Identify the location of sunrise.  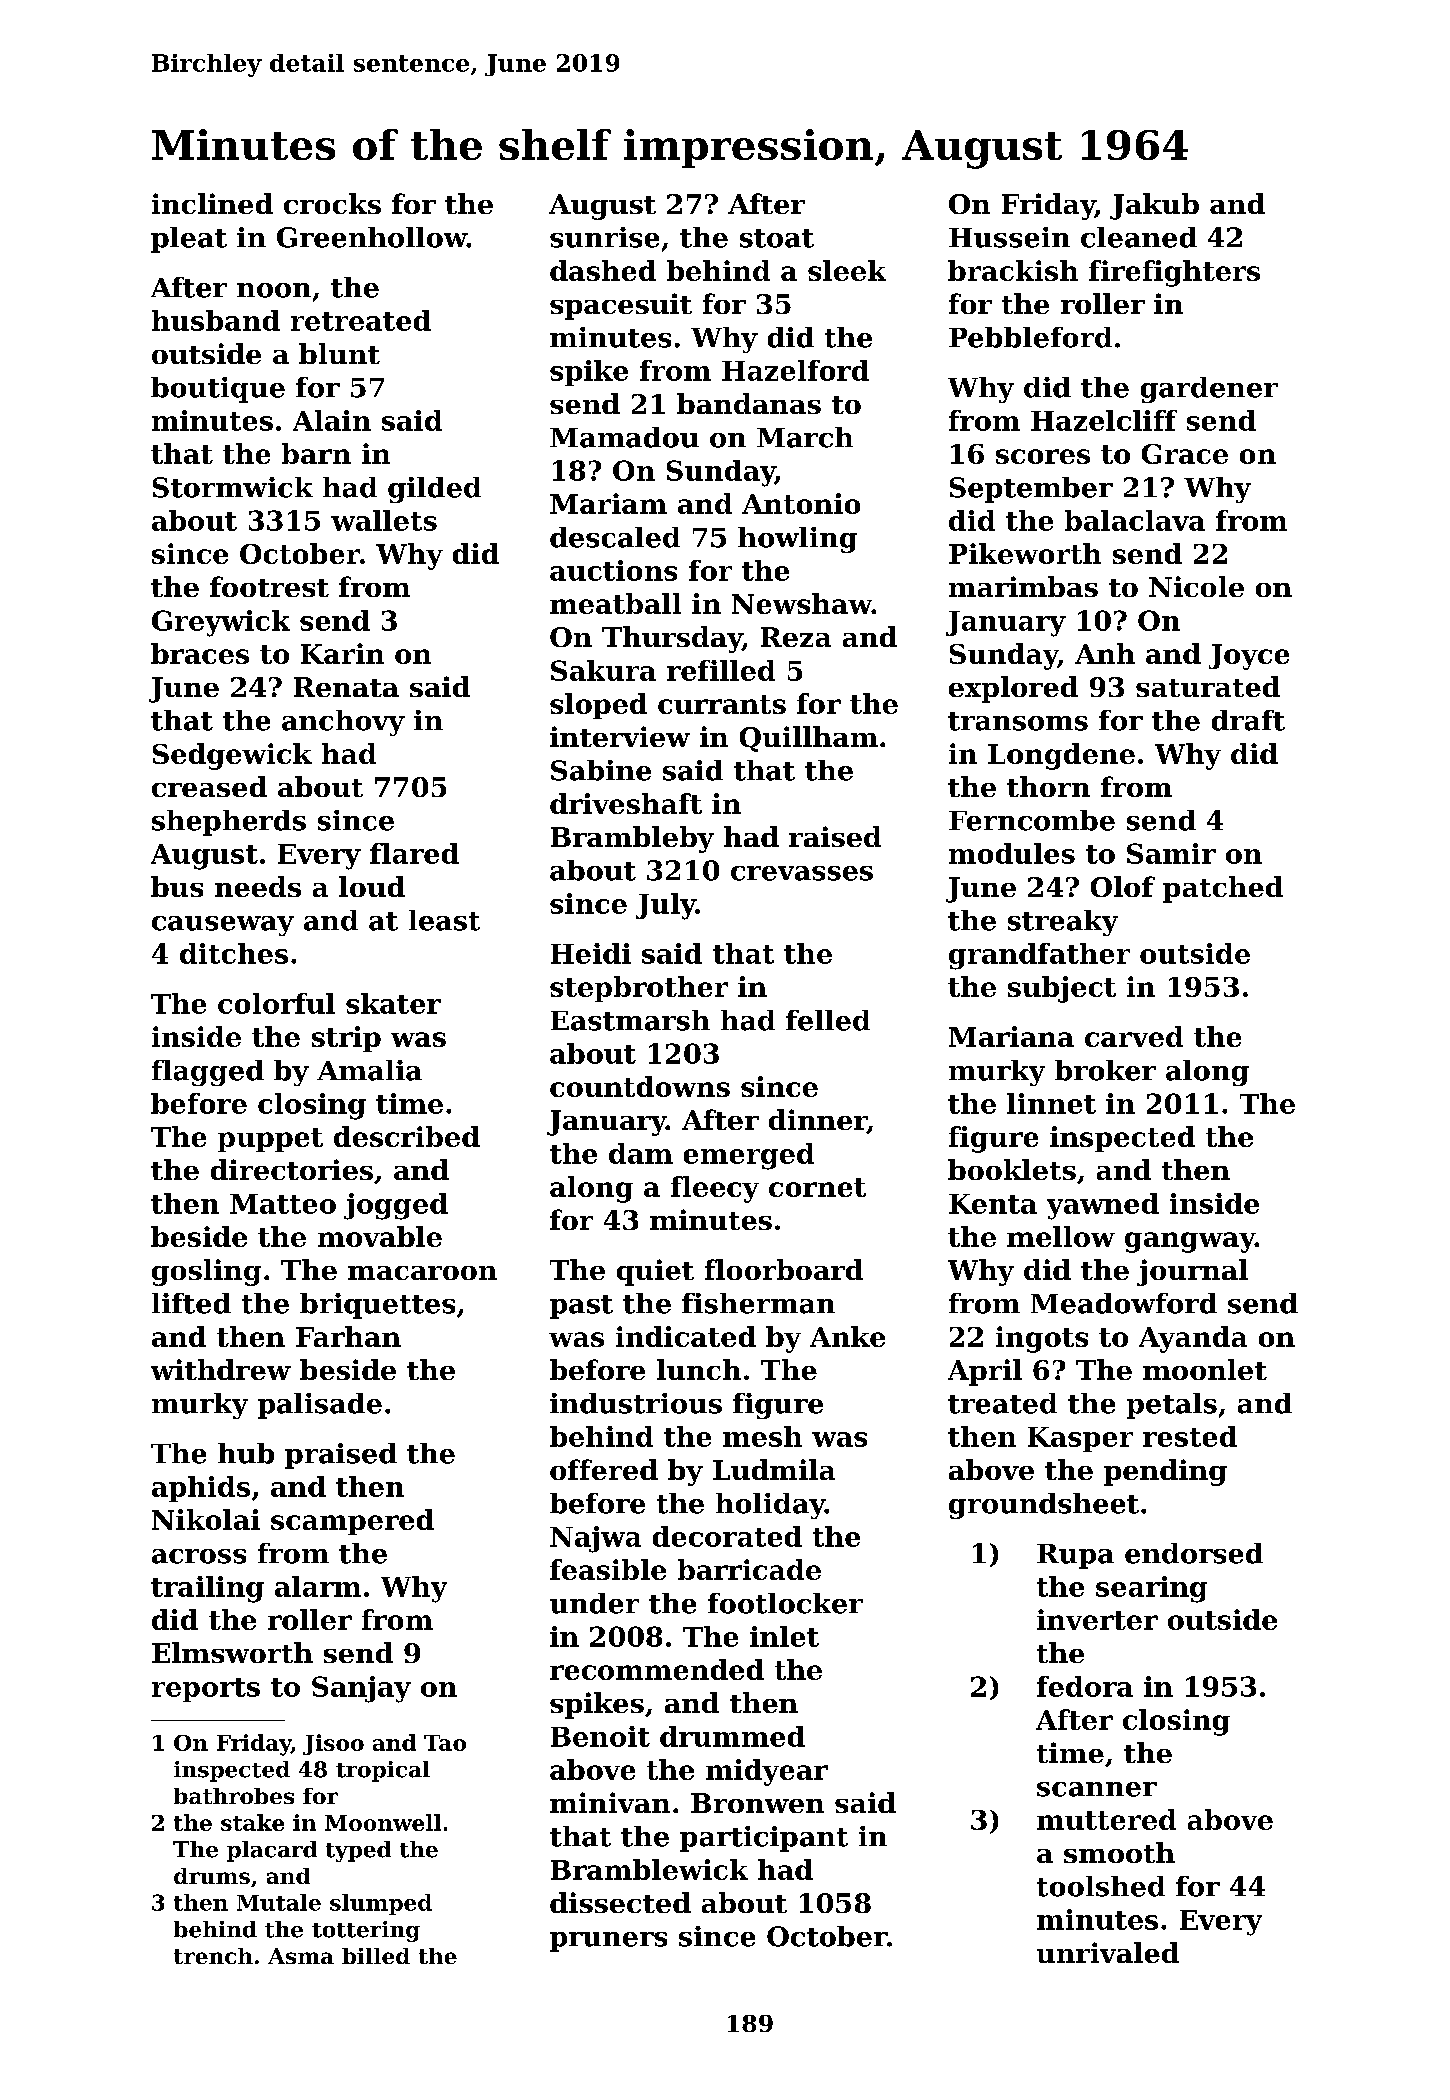
(604, 237).
